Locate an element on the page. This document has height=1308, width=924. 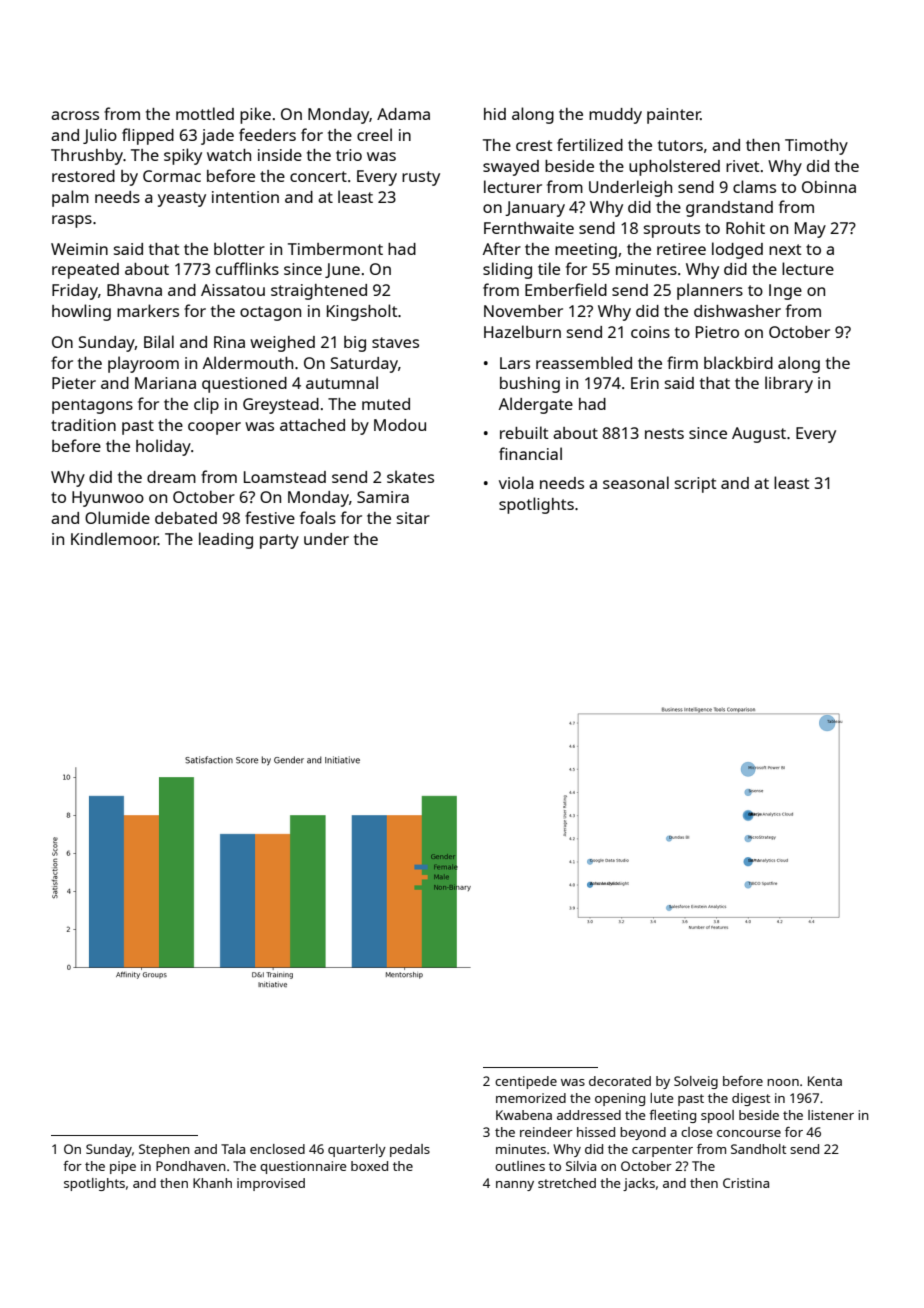
muddy is located at coordinates (615, 116).
